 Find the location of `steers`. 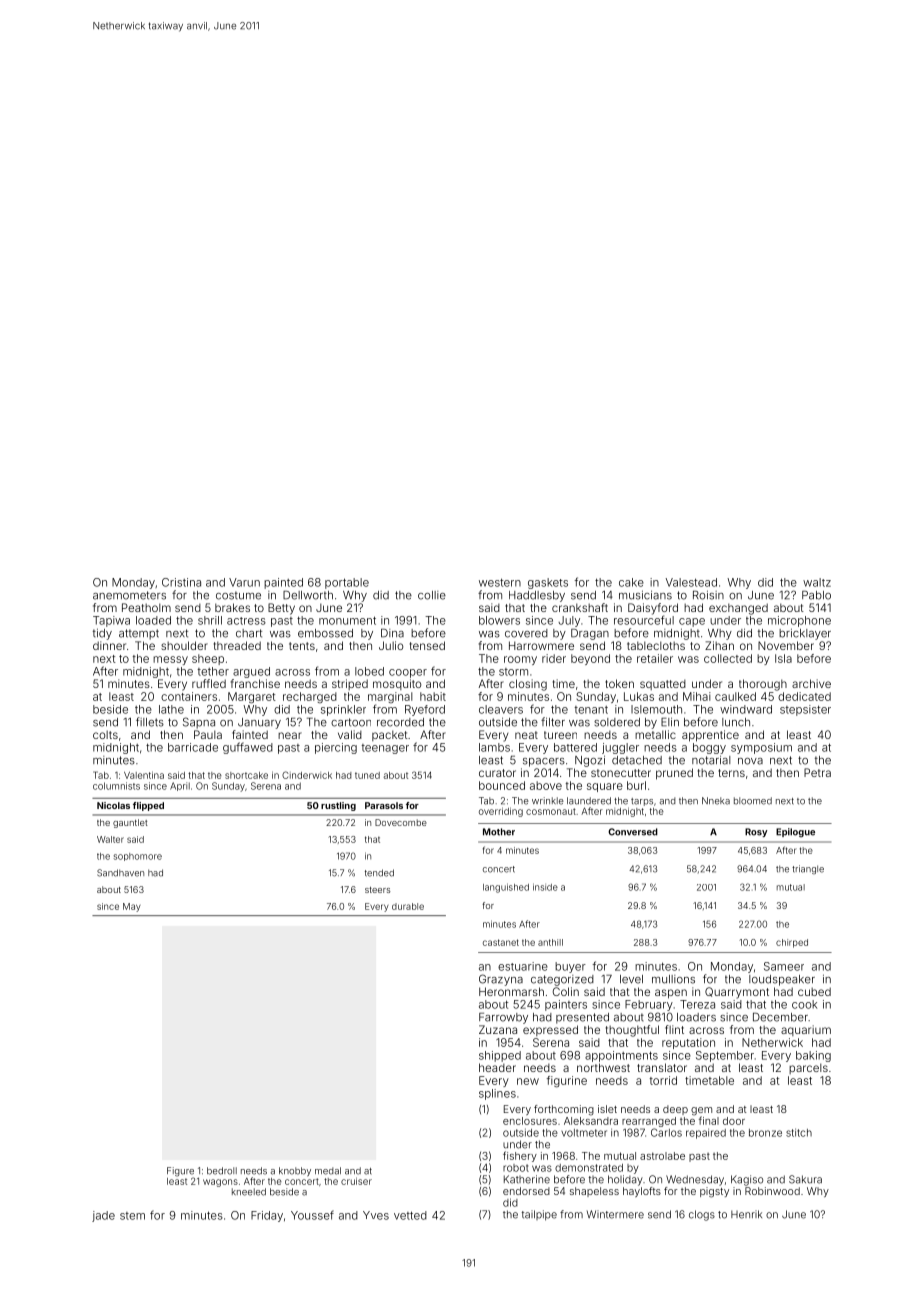

steers is located at coordinates (378, 890).
